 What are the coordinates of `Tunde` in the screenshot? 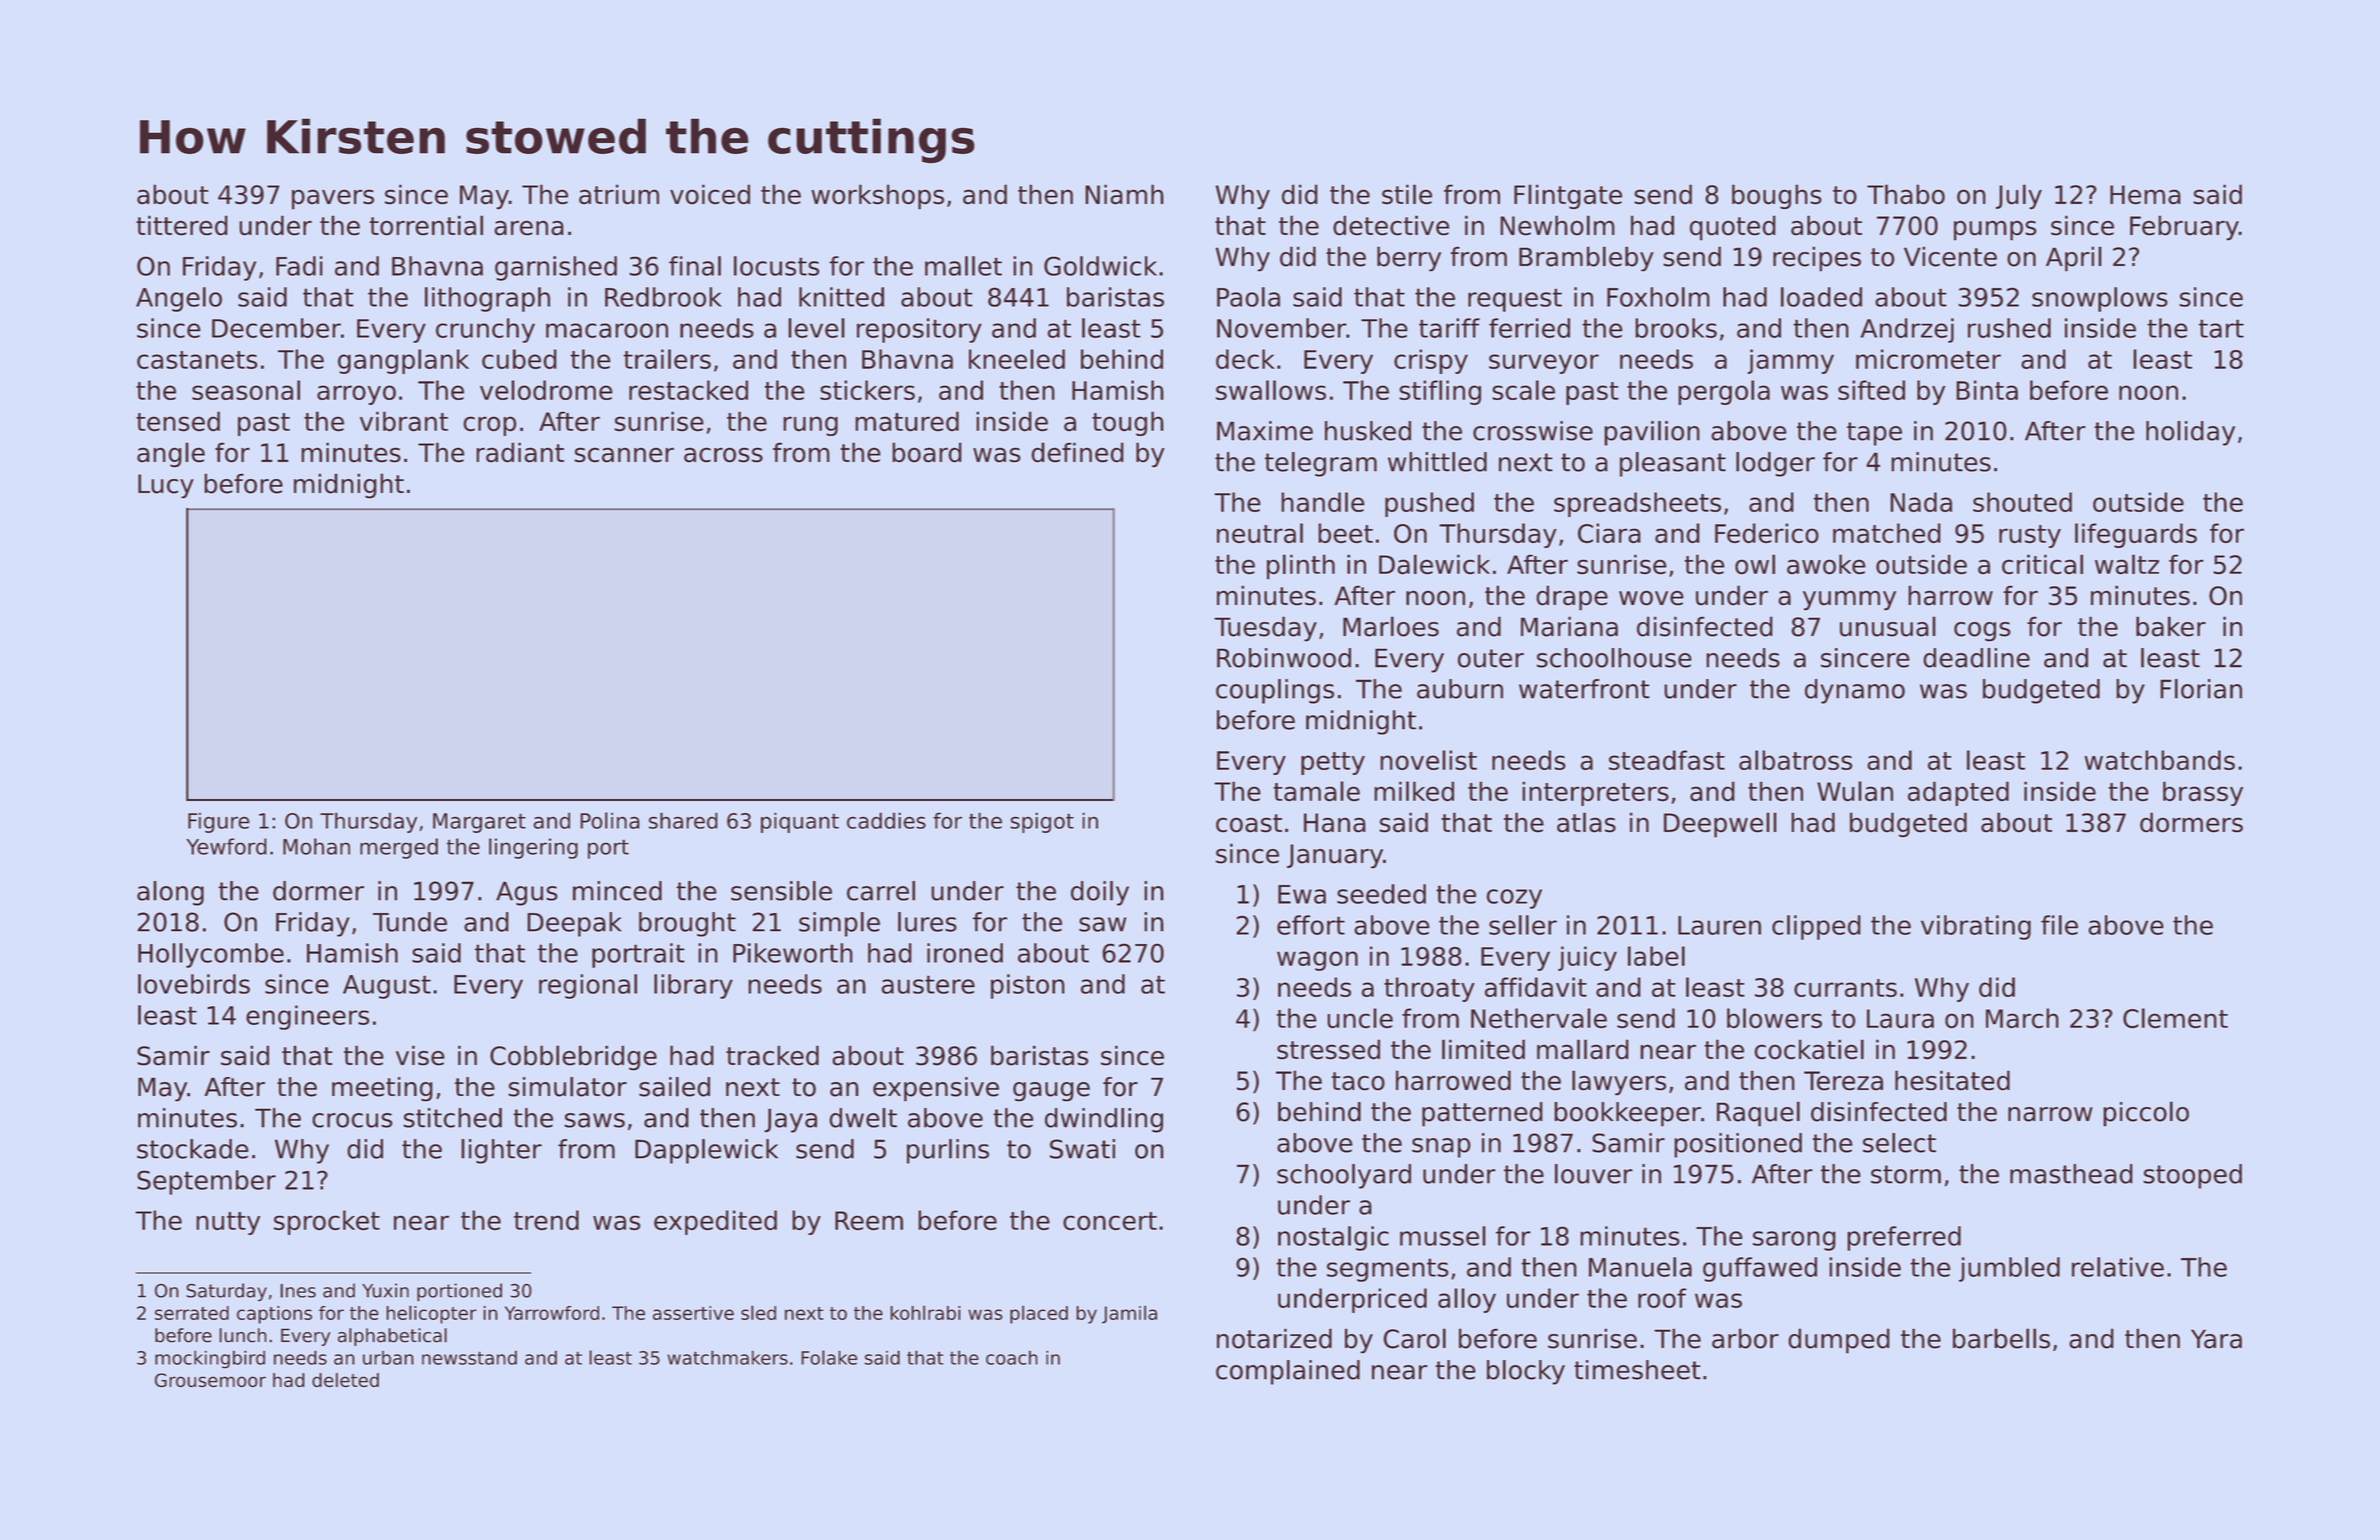 It's located at (410, 922).
